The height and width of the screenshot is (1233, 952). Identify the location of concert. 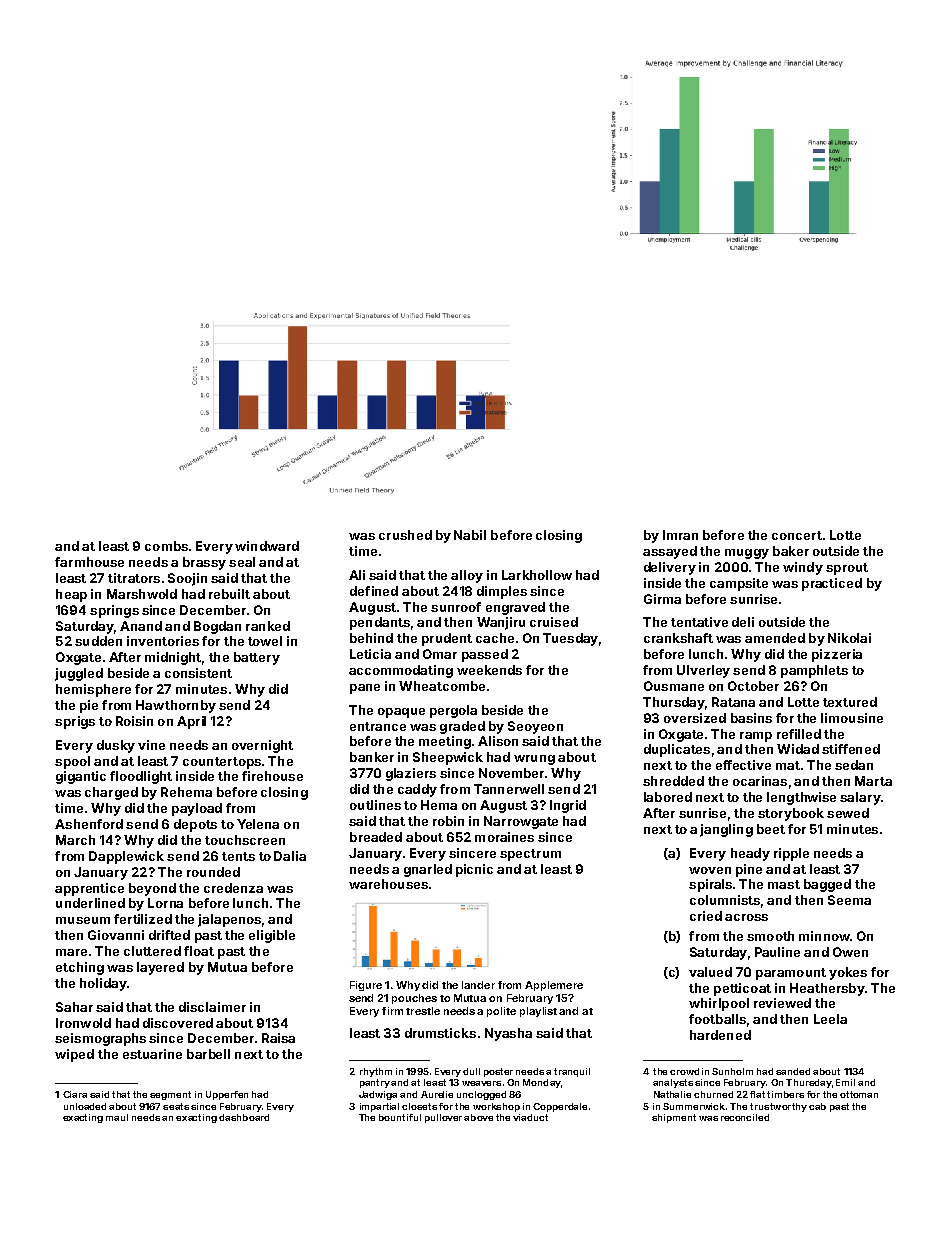
(797, 535).
